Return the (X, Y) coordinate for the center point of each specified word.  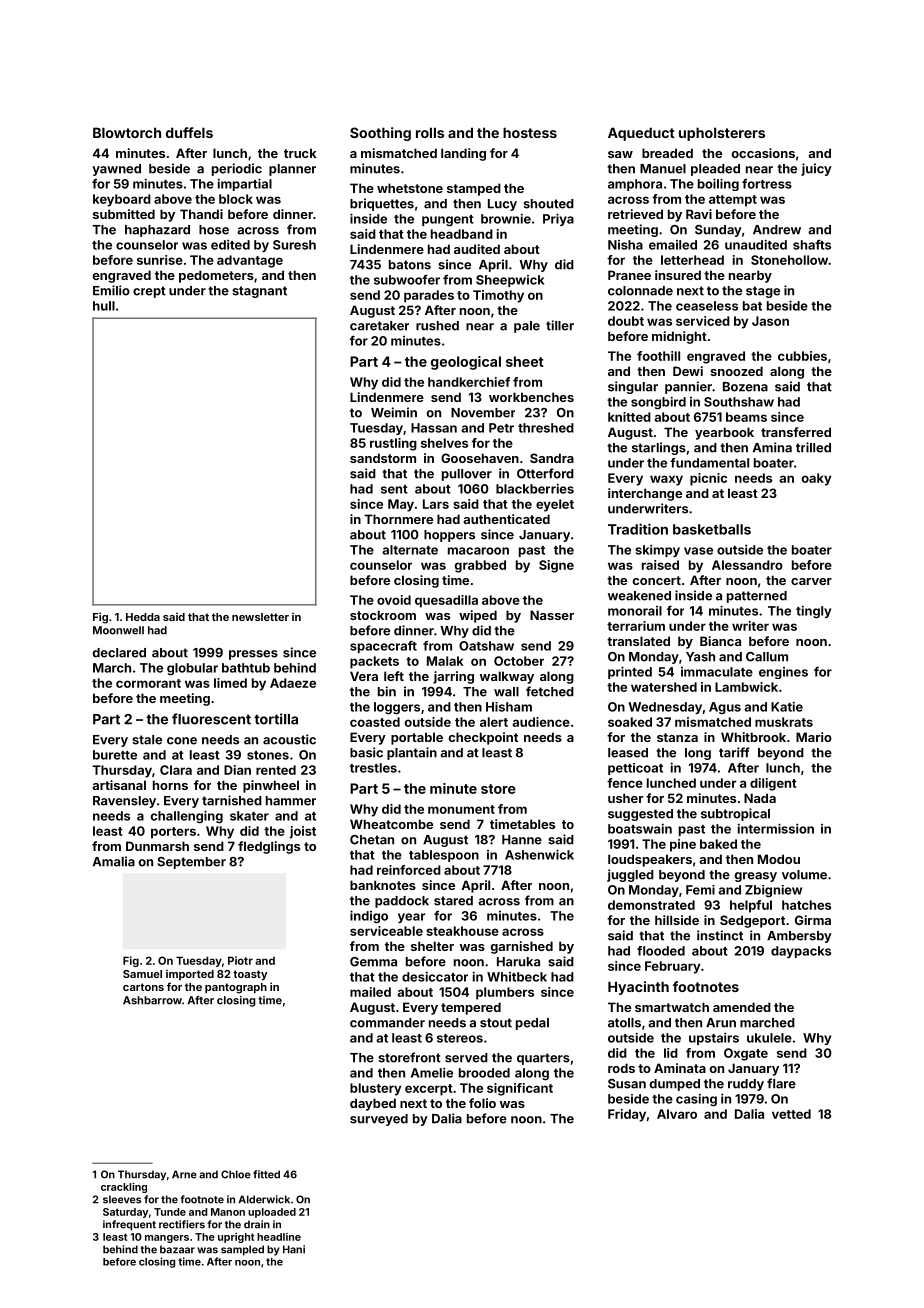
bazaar (177, 1249)
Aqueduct (641, 134)
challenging (187, 817)
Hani (294, 1249)
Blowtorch (127, 132)
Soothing (380, 134)
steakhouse (462, 931)
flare (781, 1083)
